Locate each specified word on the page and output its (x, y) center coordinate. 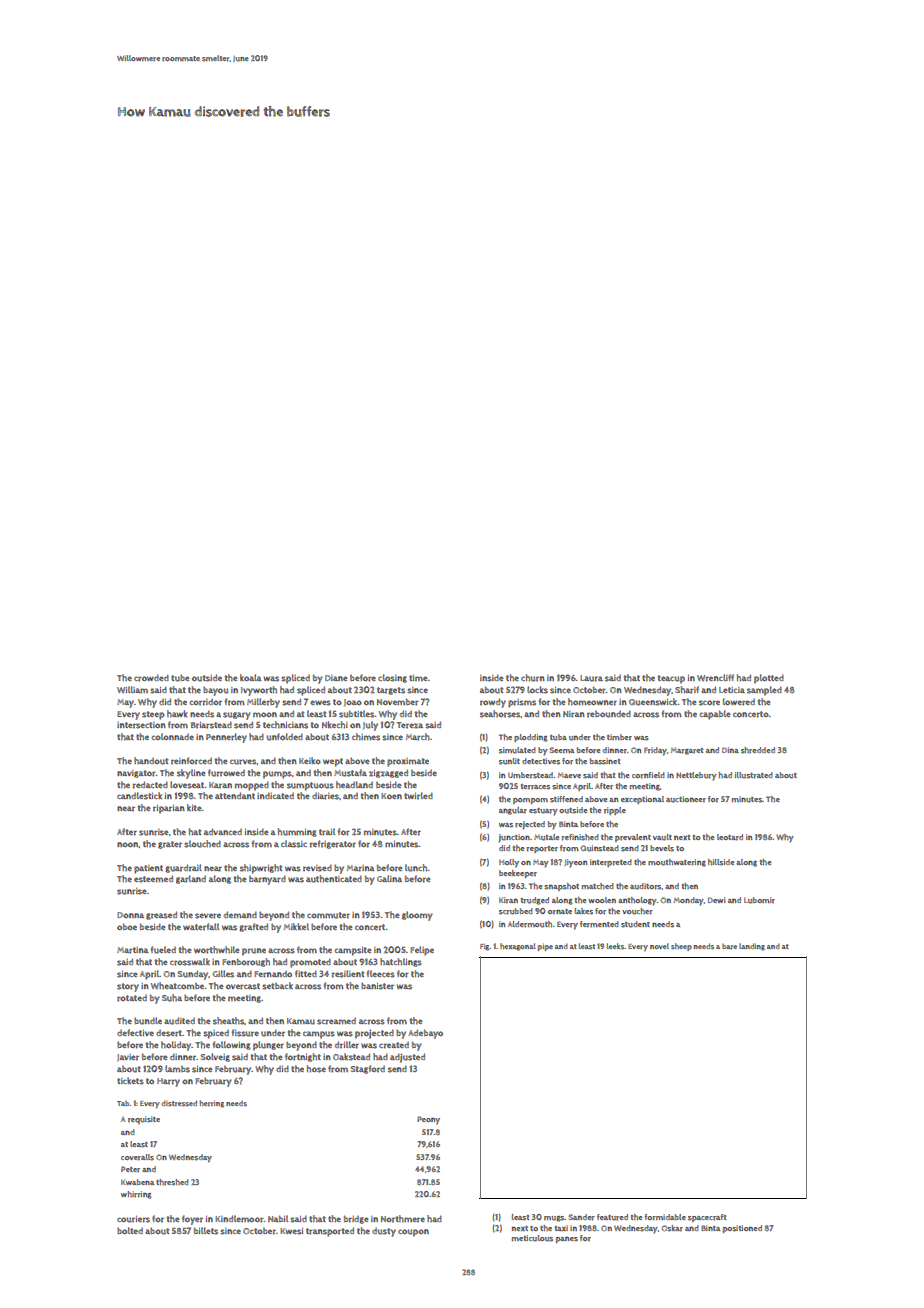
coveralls (137, 1157)
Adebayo (425, 1034)
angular (513, 811)
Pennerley (226, 738)
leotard (730, 837)
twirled (418, 796)
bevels (662, 848)
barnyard (267, 880)
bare (729, 946)
